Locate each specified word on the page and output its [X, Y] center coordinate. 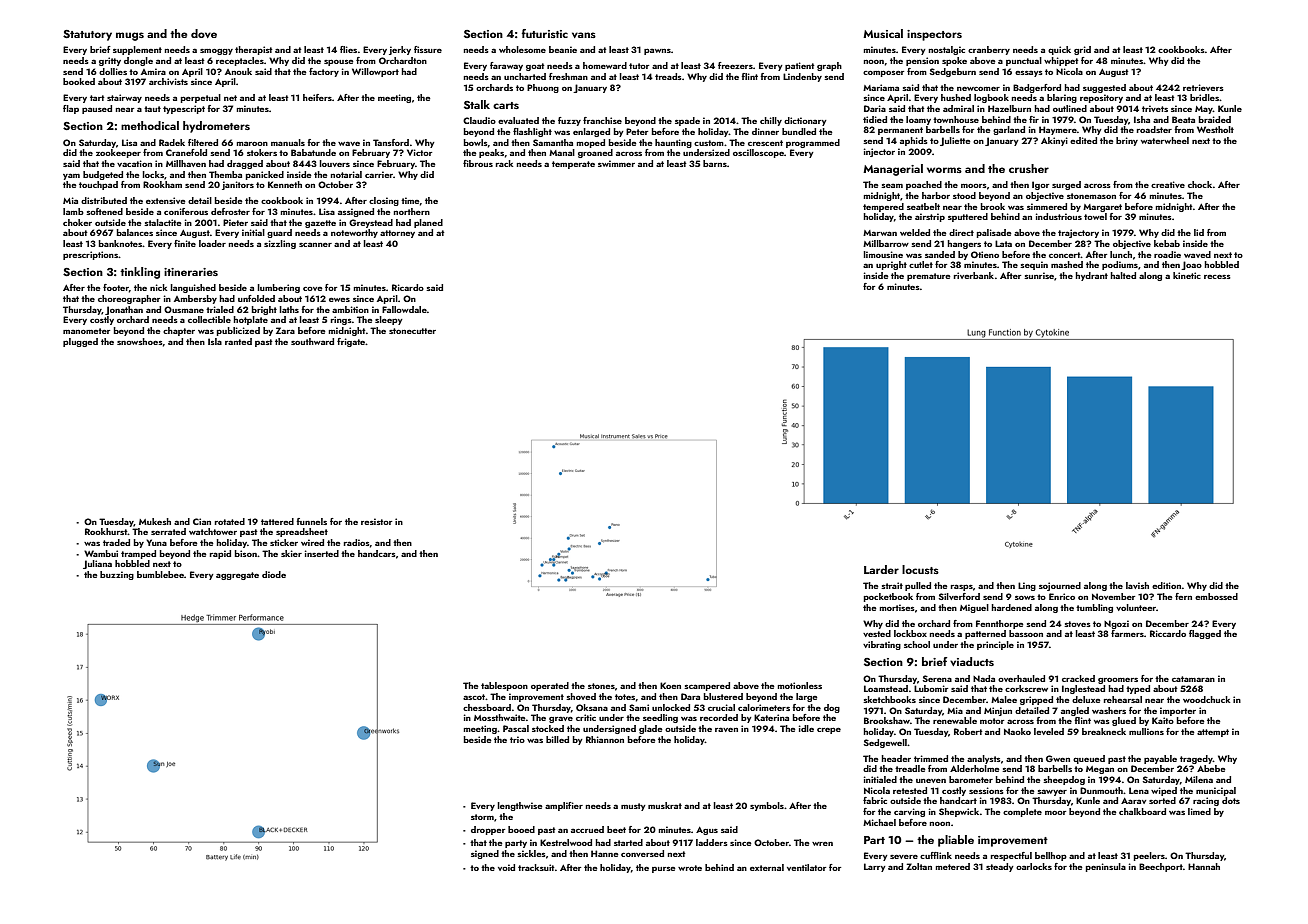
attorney [397, 234]
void [506, 867]
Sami [639, 707]
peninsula [1106, 867]
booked [79, 81]
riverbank [974, 275]
